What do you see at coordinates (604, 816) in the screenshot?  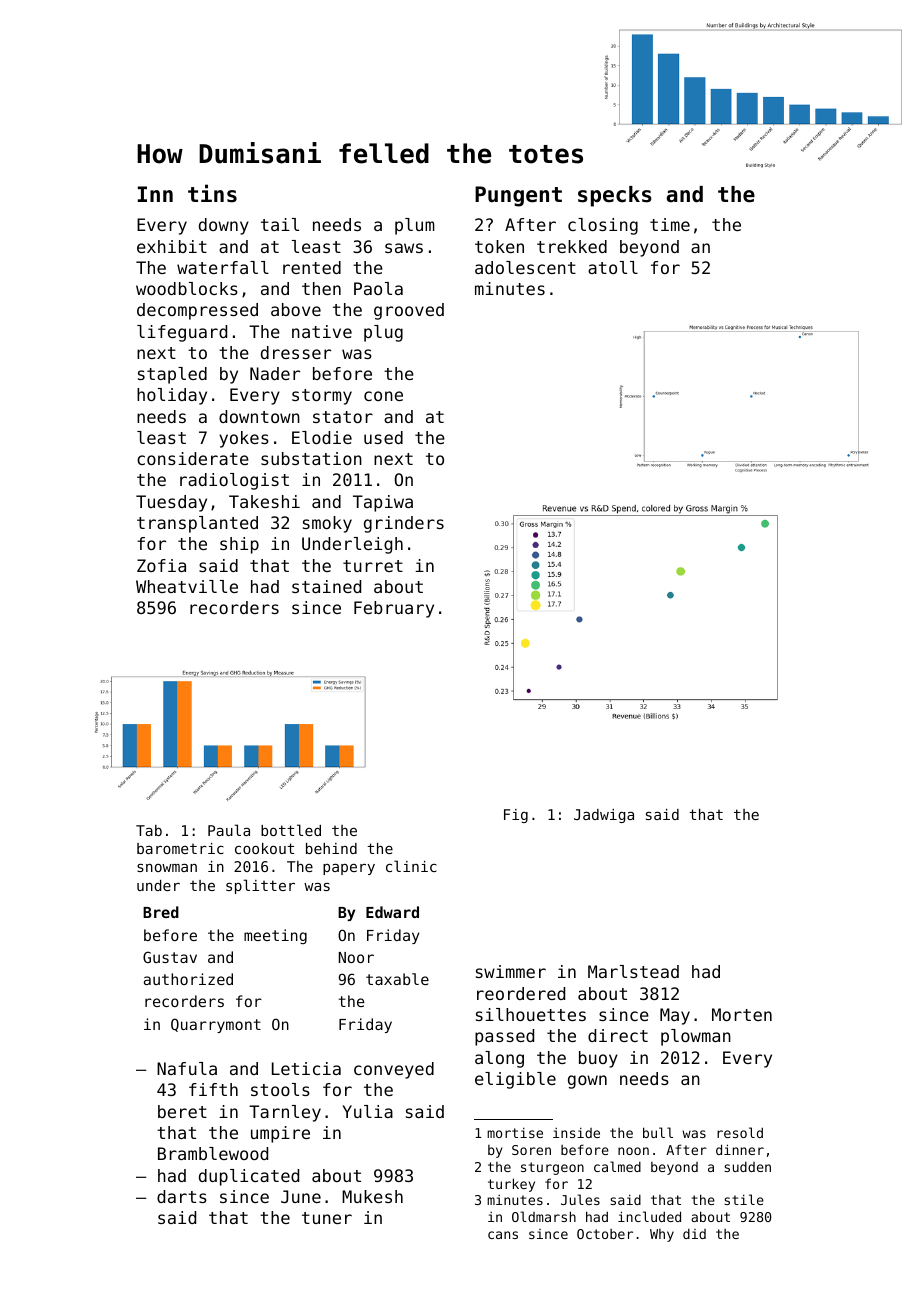 I see `Jadwiga` at bounding box center [604, 816].
